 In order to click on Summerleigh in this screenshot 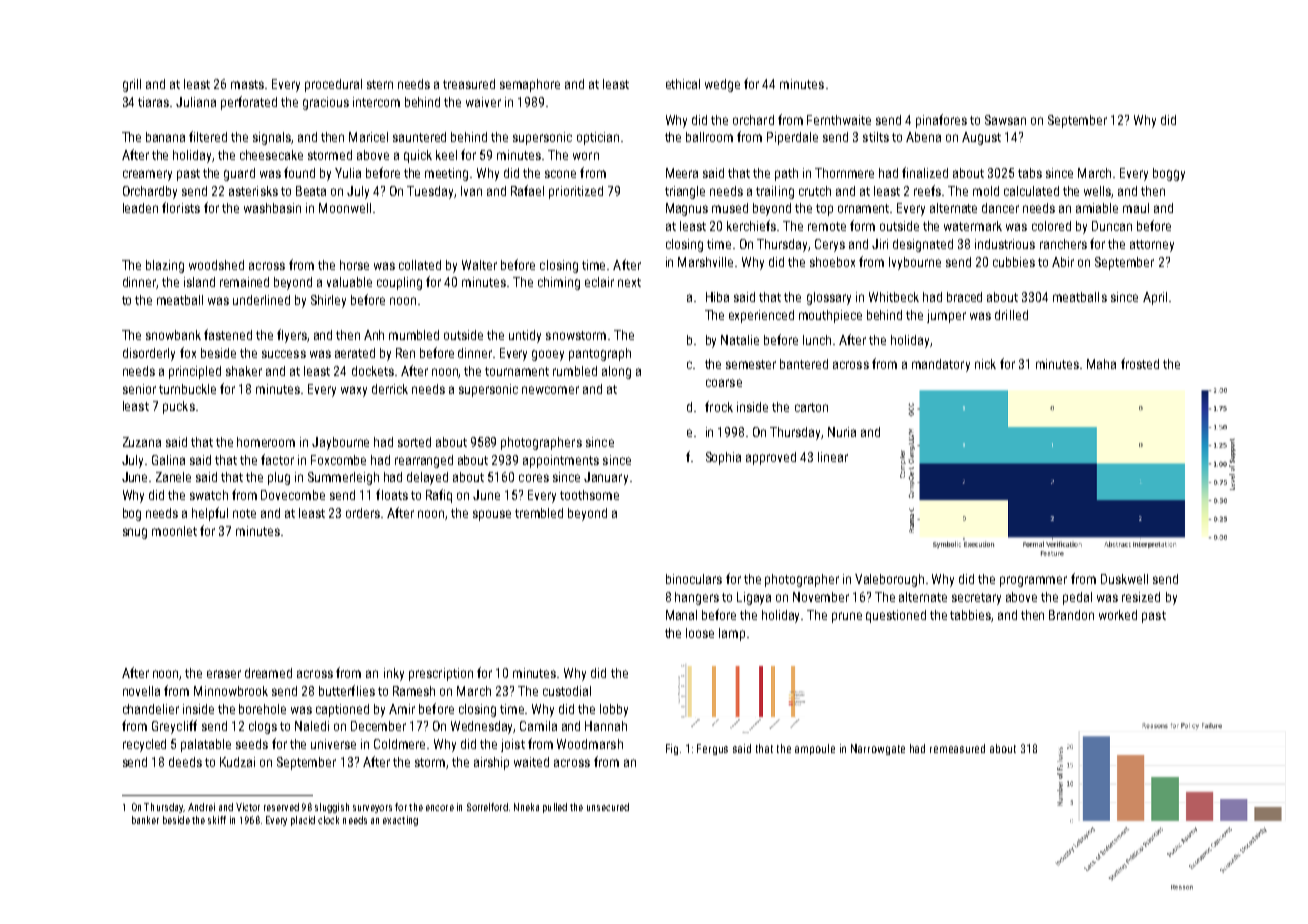, I will do `click(343, 478)`.
